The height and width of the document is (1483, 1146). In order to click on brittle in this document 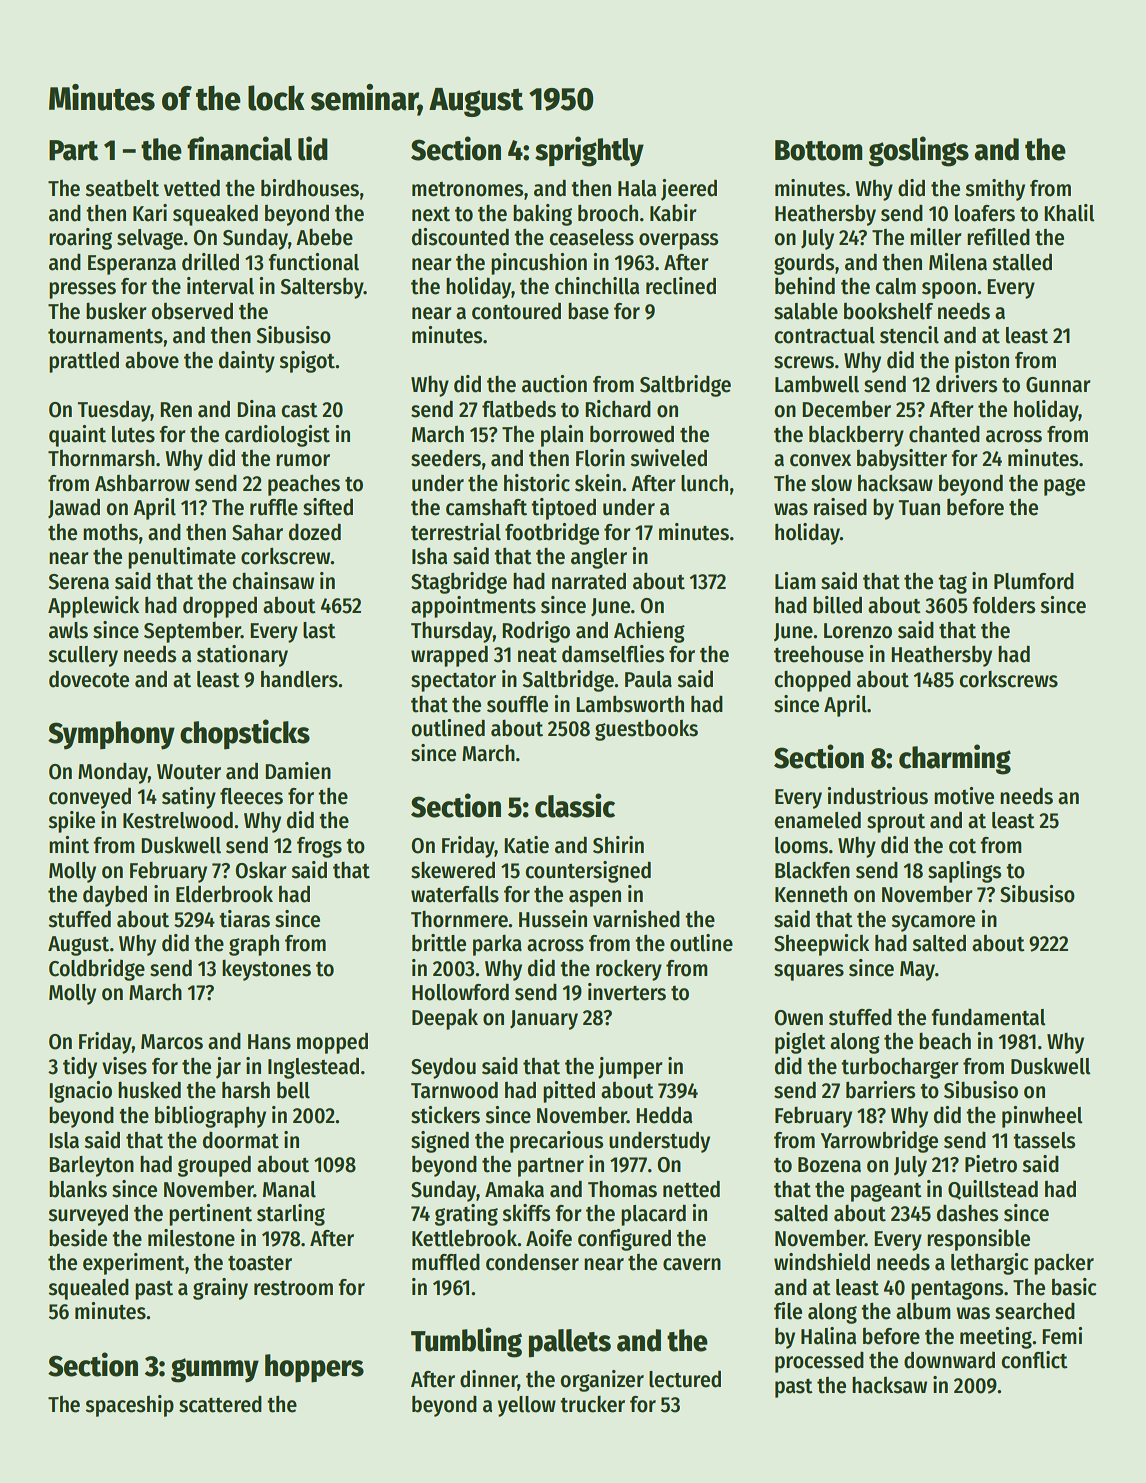, I will do `click(439, 943)`.
